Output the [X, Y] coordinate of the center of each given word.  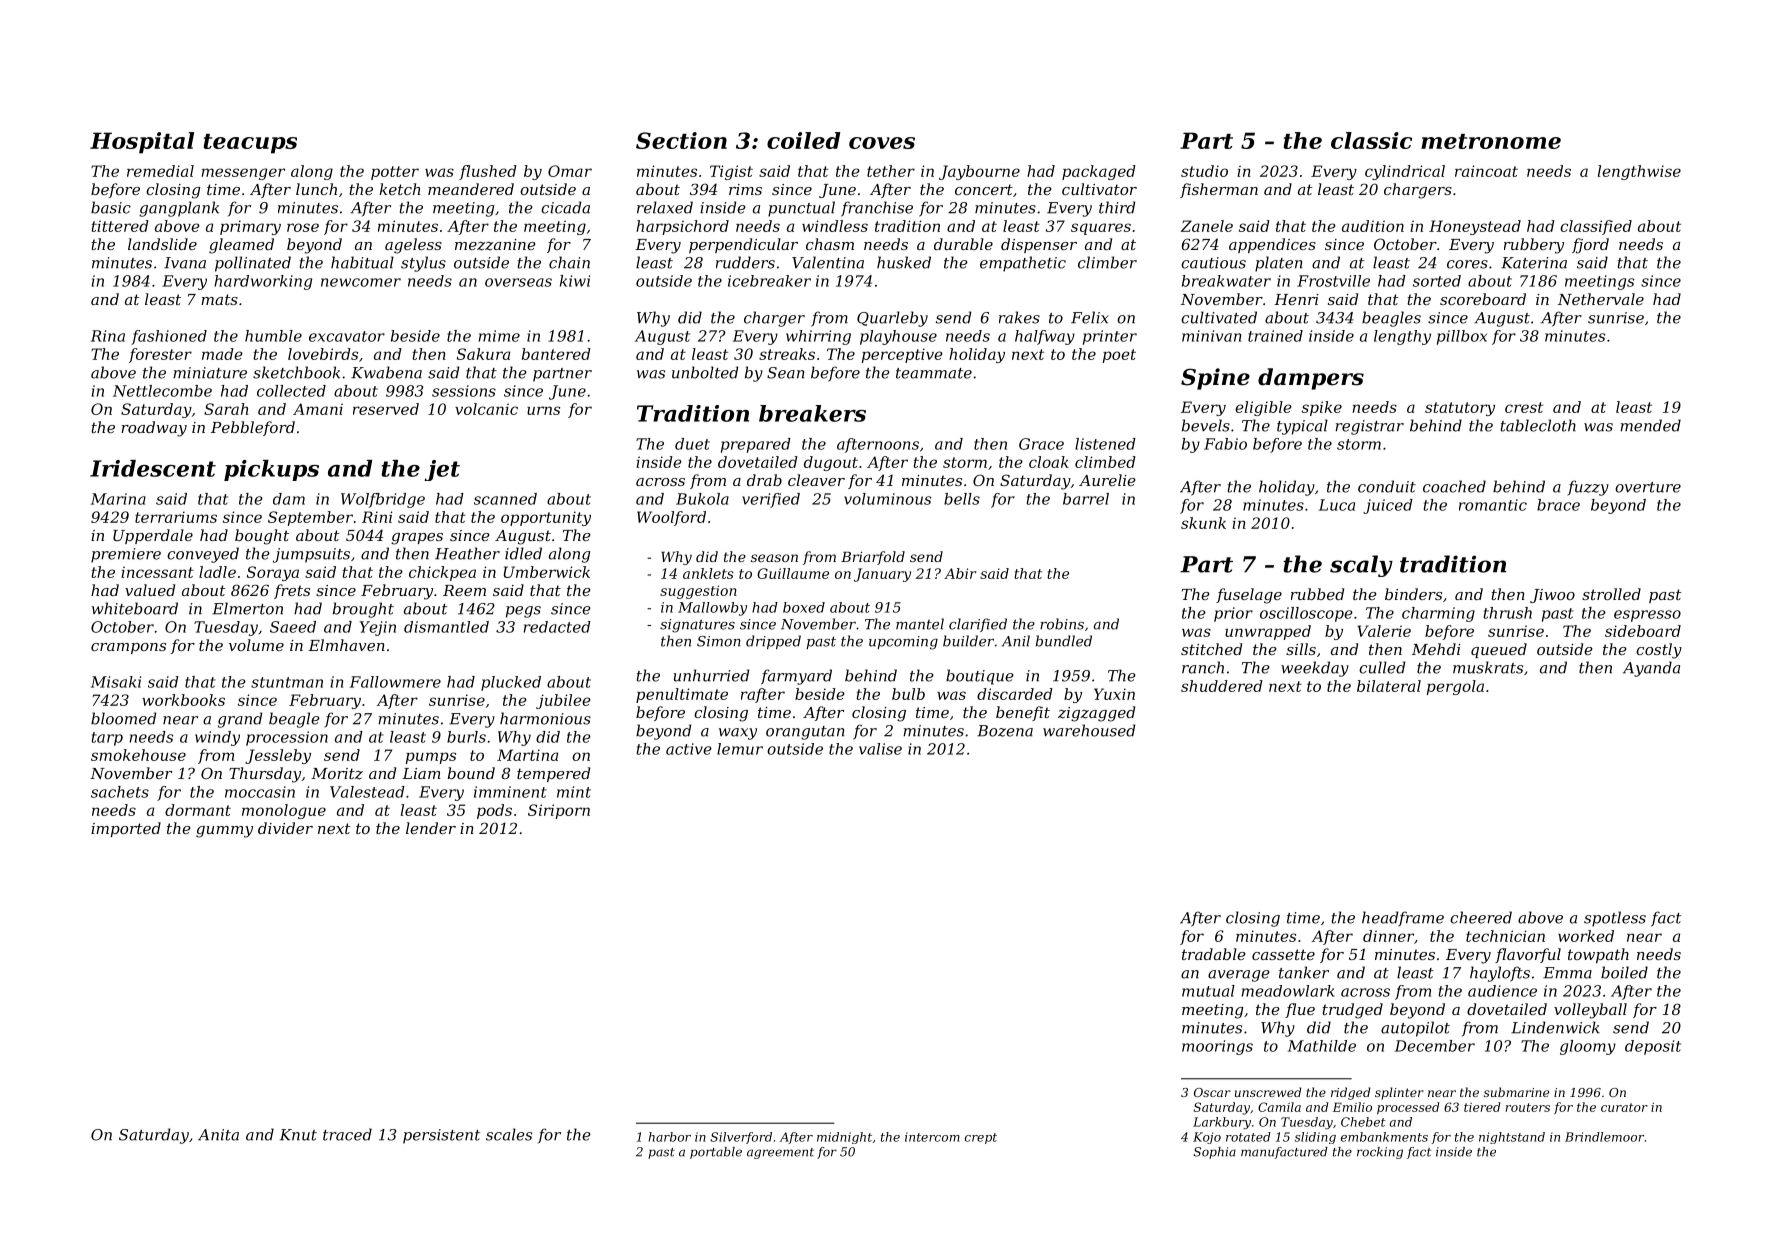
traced [347, 1134]
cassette [1283, 954]
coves [882, 143]
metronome [1491, 141]
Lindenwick [1555, 1027]
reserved [386, 409]
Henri [1296, 299]
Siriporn [559, 811]
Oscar [1212, 1092]
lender [431, 828]
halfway [1045, 337]
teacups [250, 144]
